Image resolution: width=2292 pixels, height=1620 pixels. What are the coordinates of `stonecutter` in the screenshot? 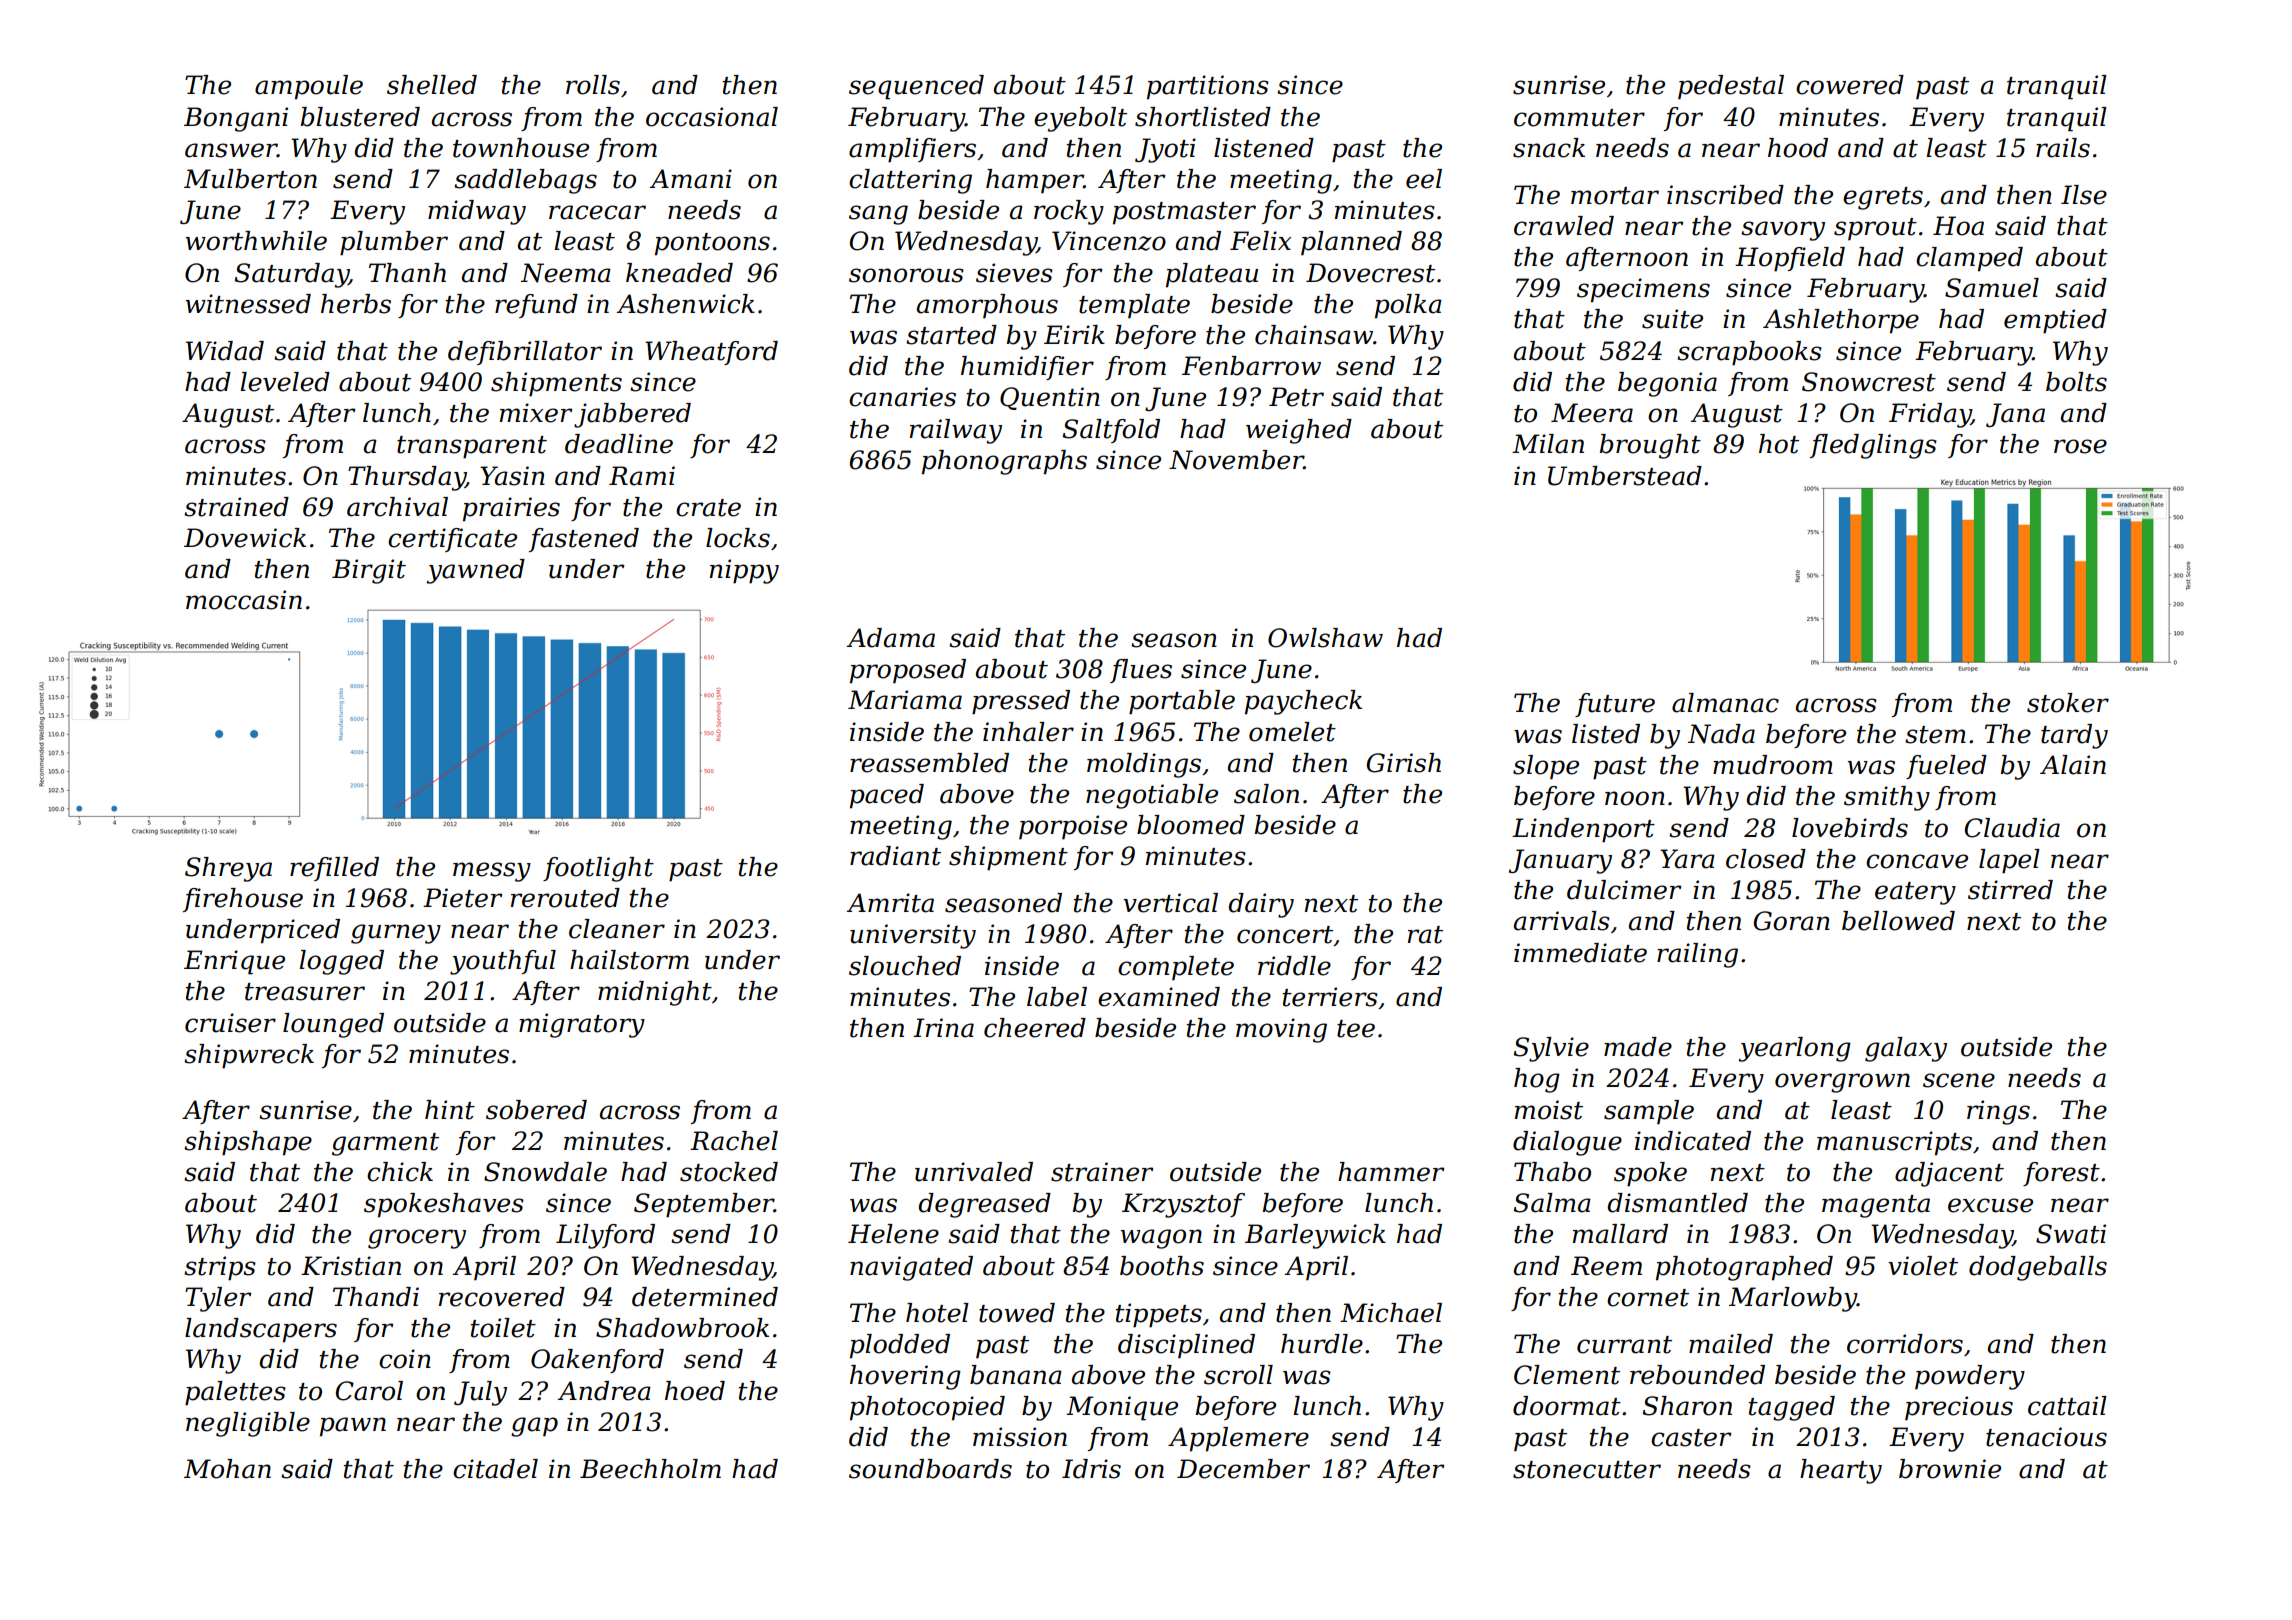 It's located at (1587, 1470).
